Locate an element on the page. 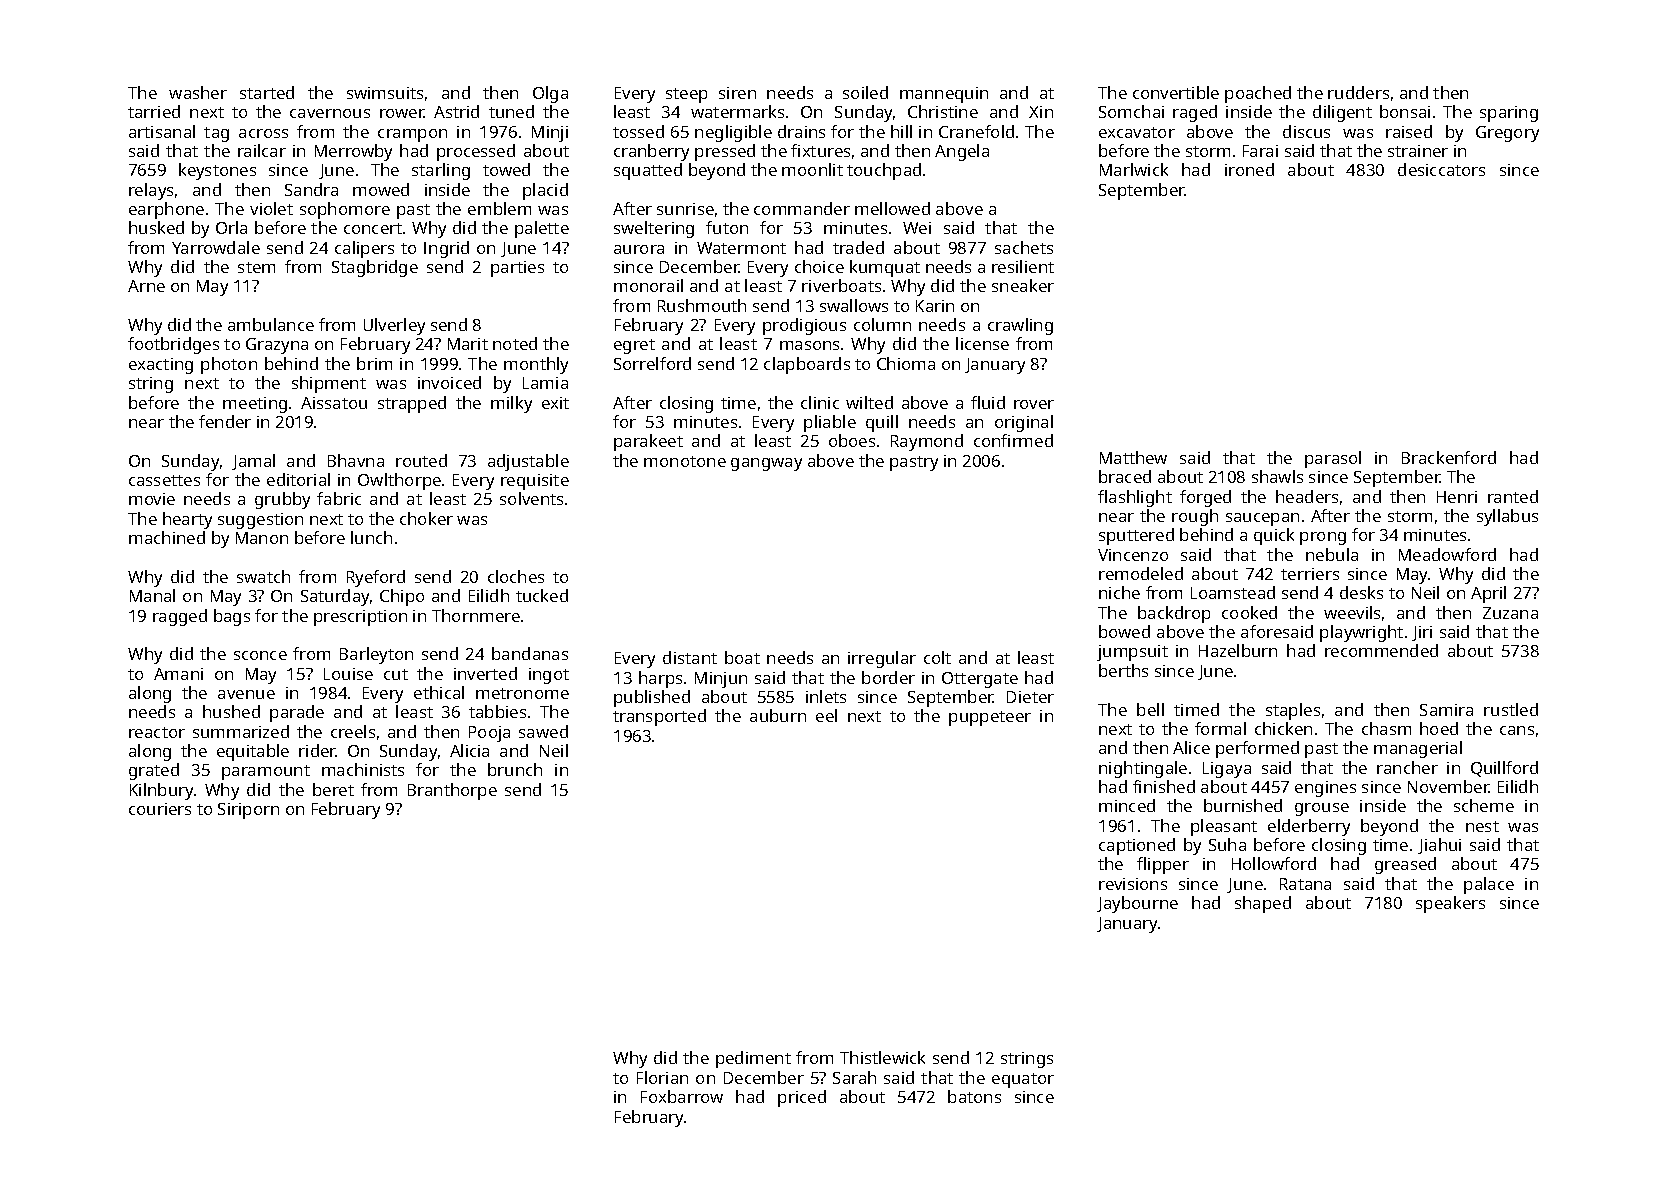  raised is located at coordinates (1409, 131).
